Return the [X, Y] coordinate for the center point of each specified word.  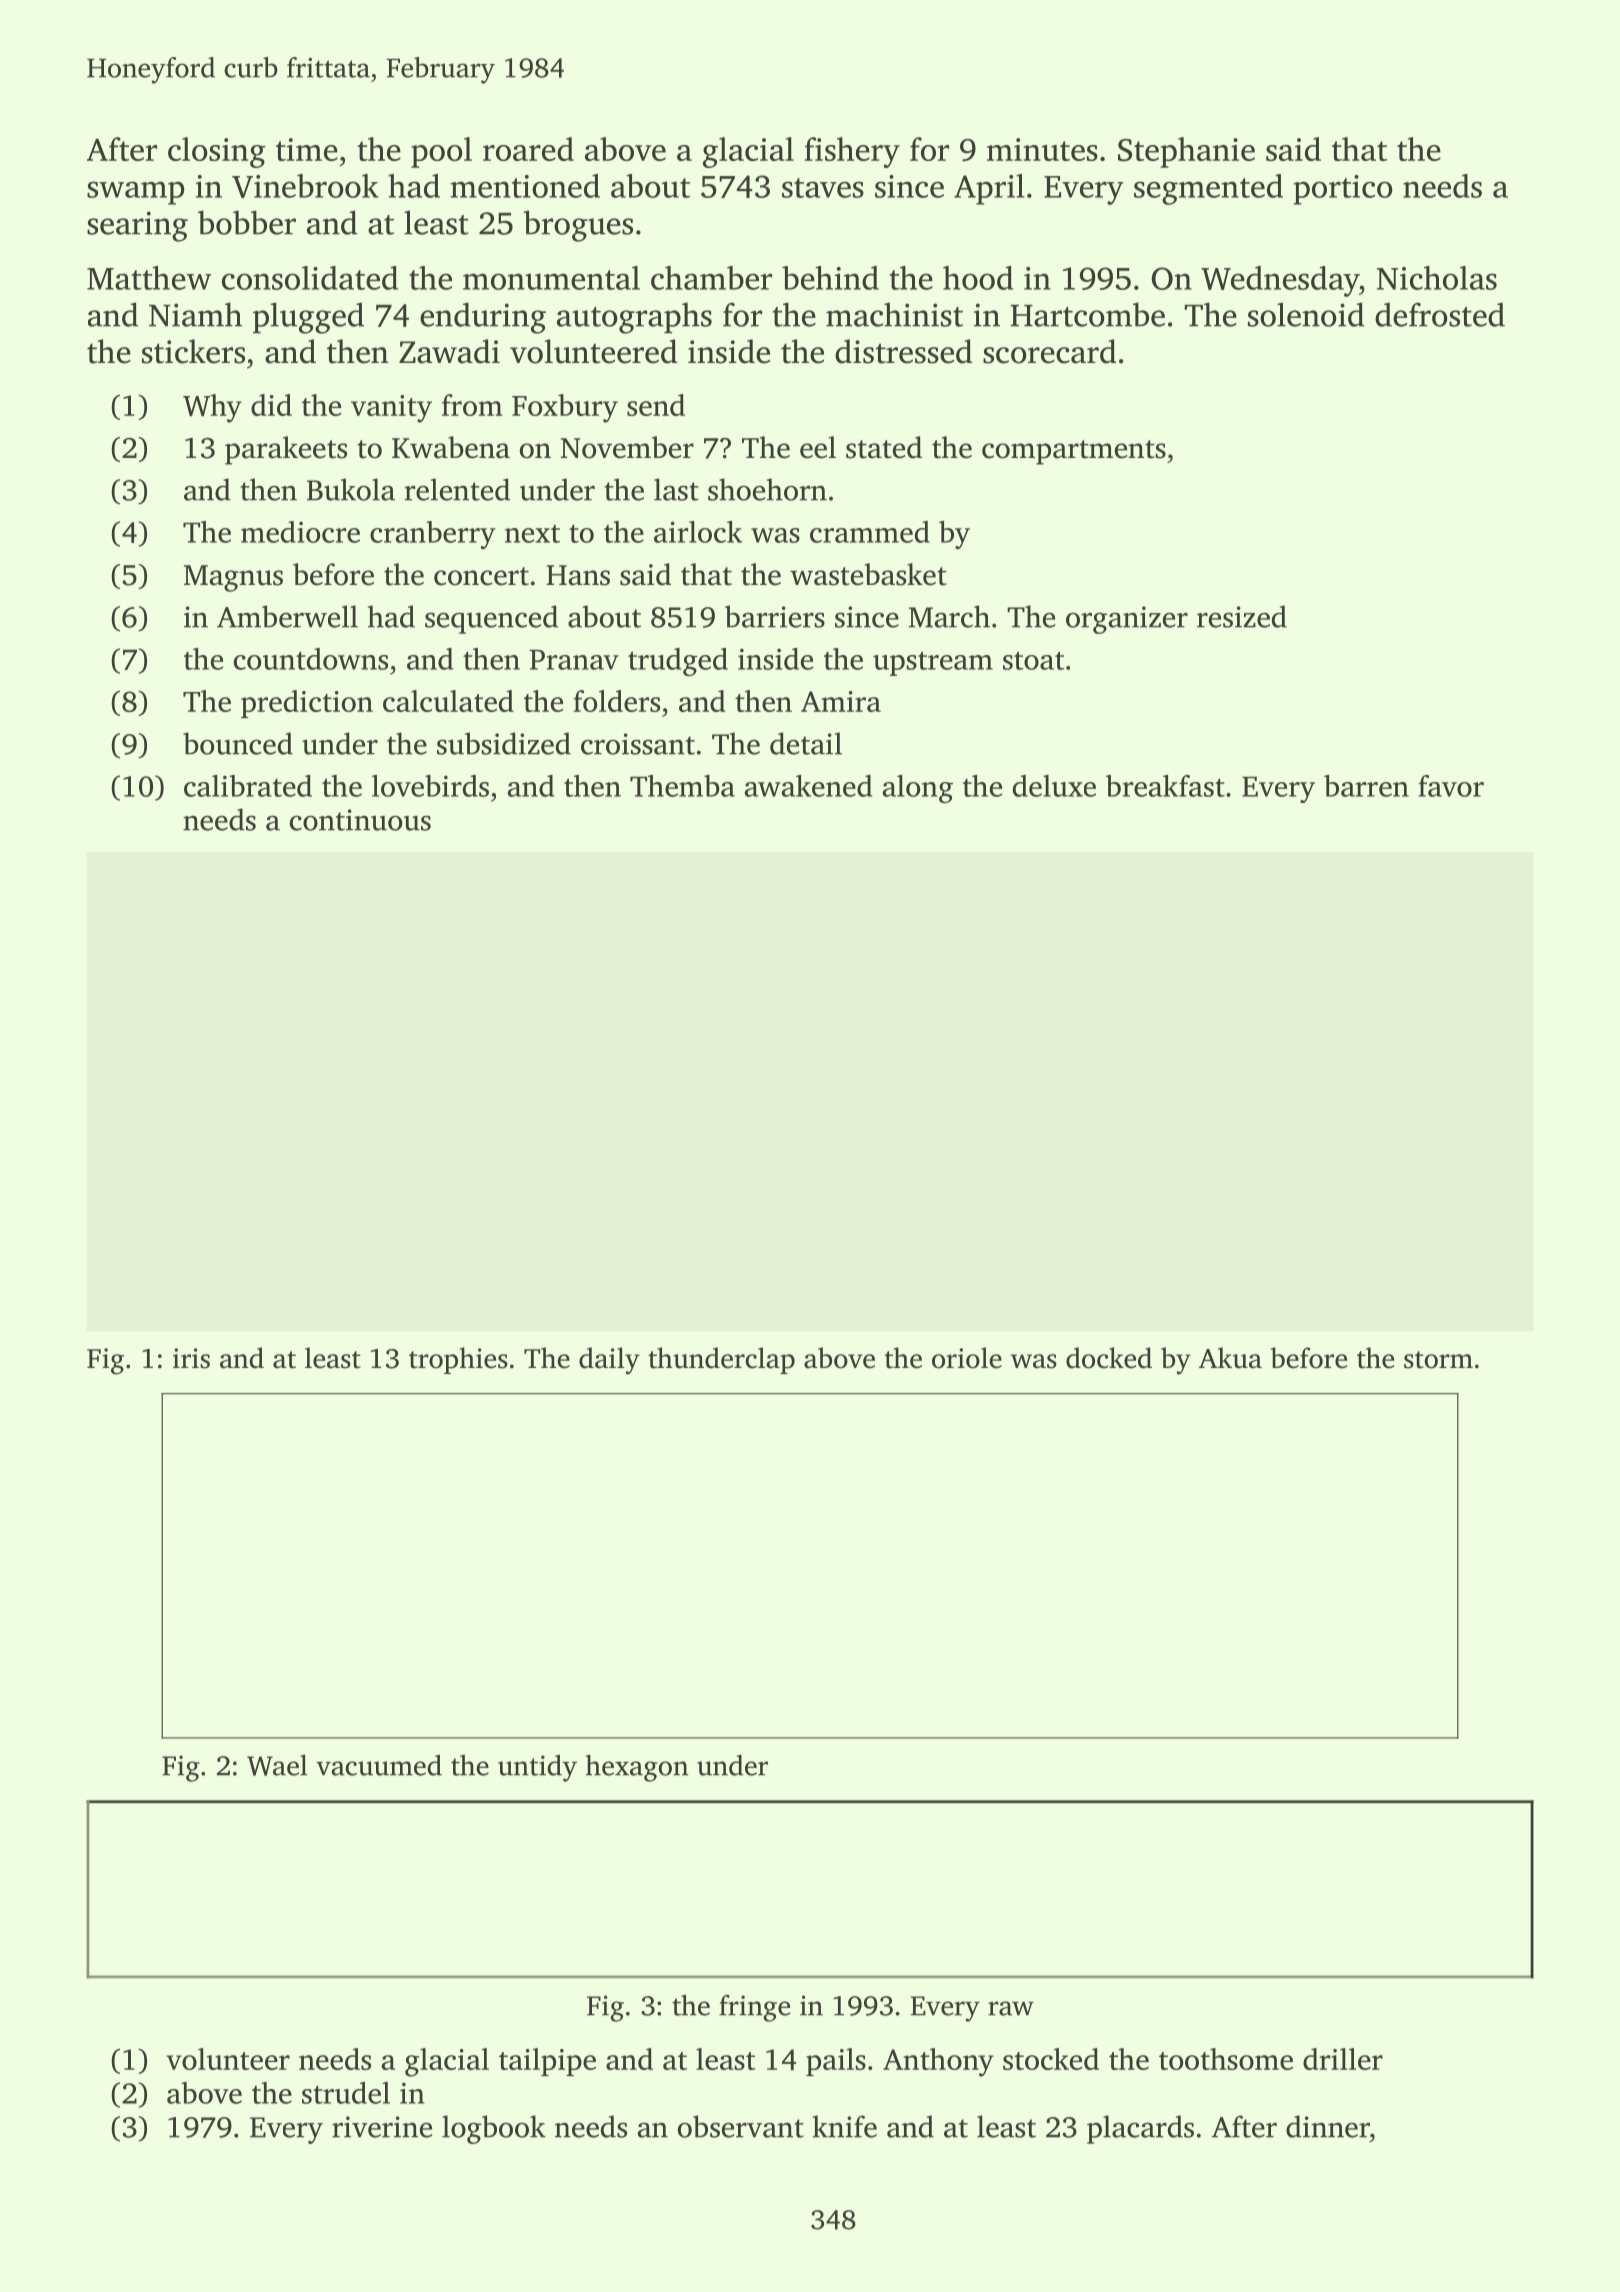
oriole [967, 1358]
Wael [277, 1765]
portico [1343, 190]
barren [1366, 786]
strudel [346, 2093]
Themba [682, 786]
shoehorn [767, 489]
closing [216, 152]
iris [191, 1358]
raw [1011, 2008]
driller [1343, 2059]
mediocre [300, 532]
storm [1438, 1360]
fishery [852, 152]
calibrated [248, 786]
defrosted [1440, 314]
